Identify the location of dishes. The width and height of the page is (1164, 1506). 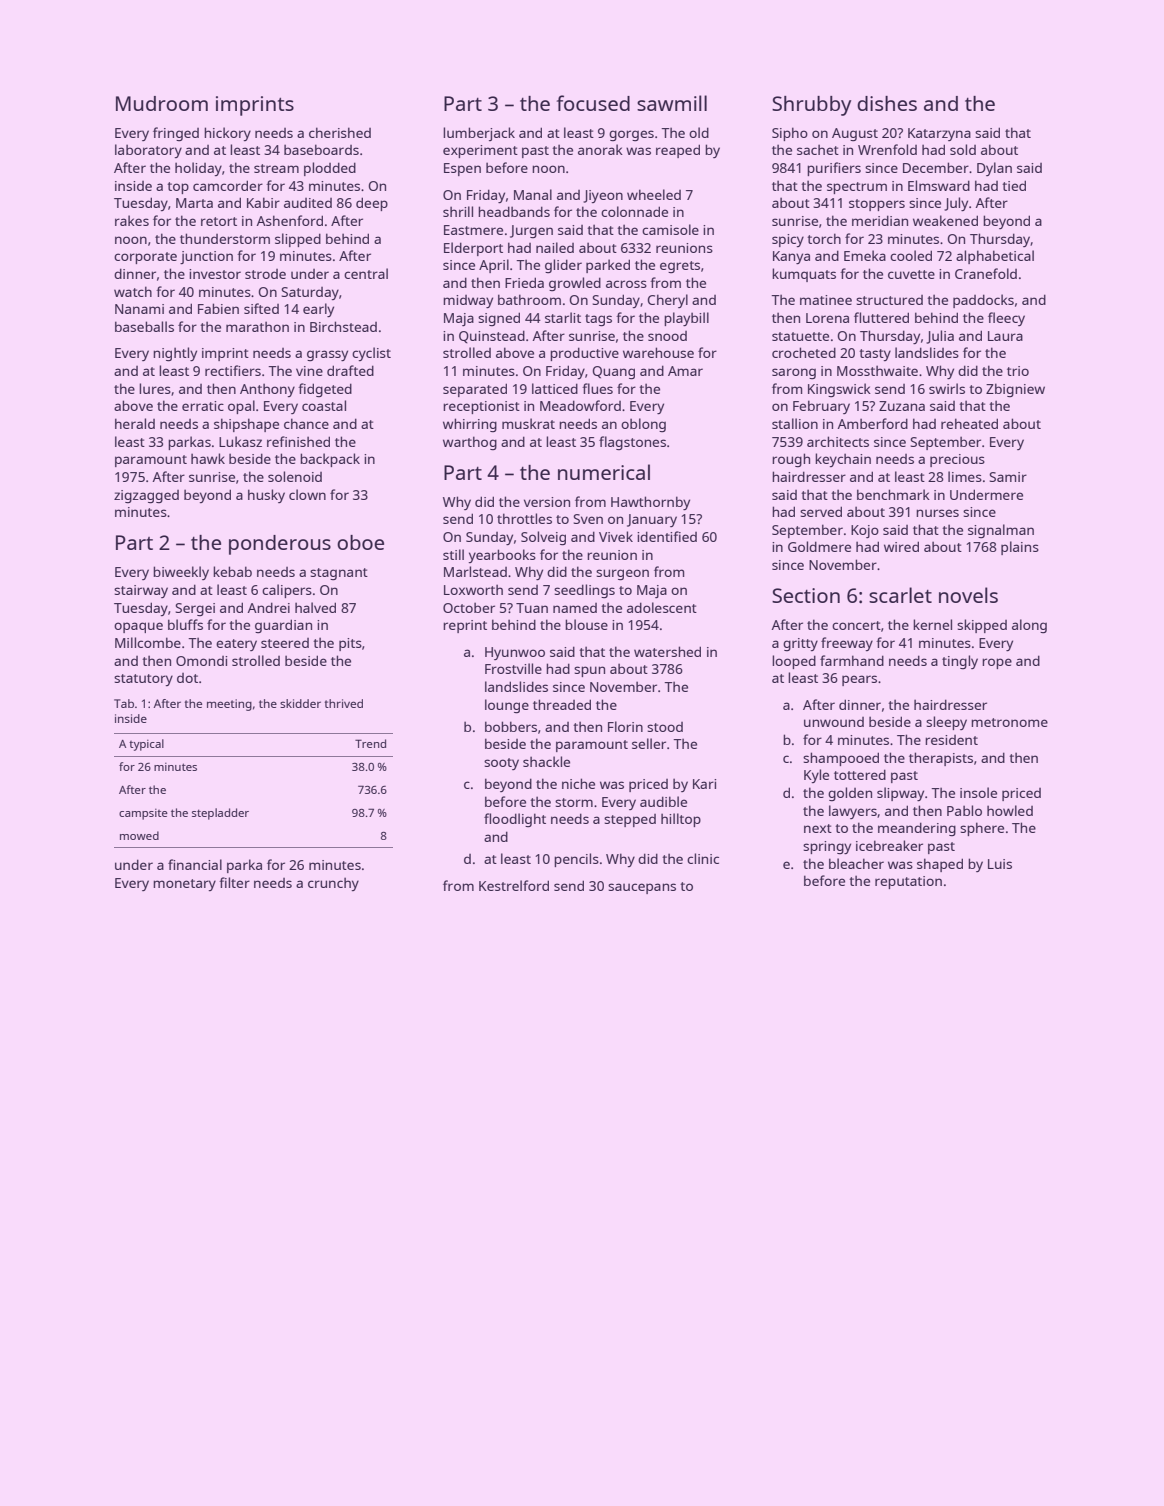
(887, 103).
